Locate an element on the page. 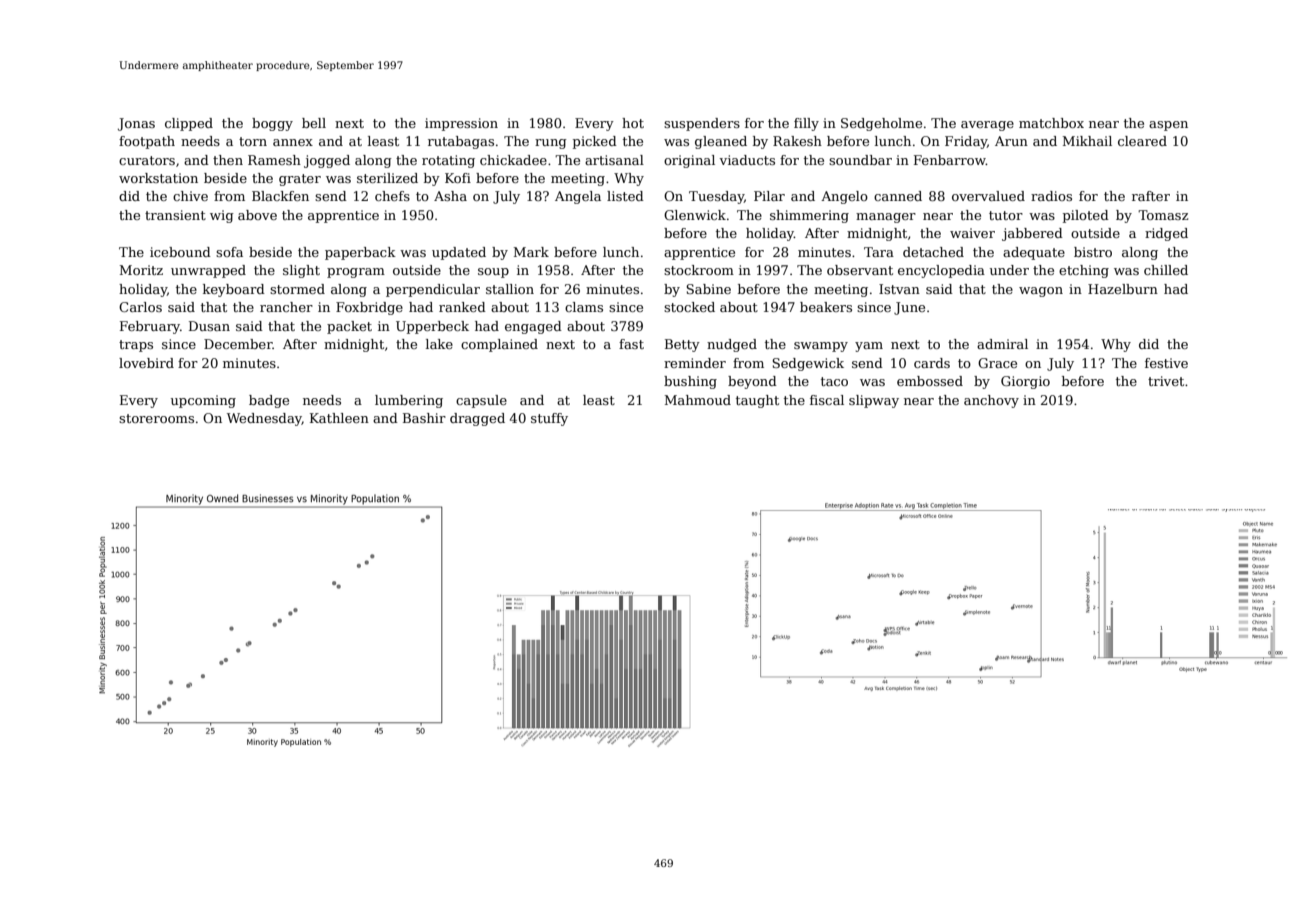 The image size is (1308, 924). anchovy is located at coordinates (991, 401).
